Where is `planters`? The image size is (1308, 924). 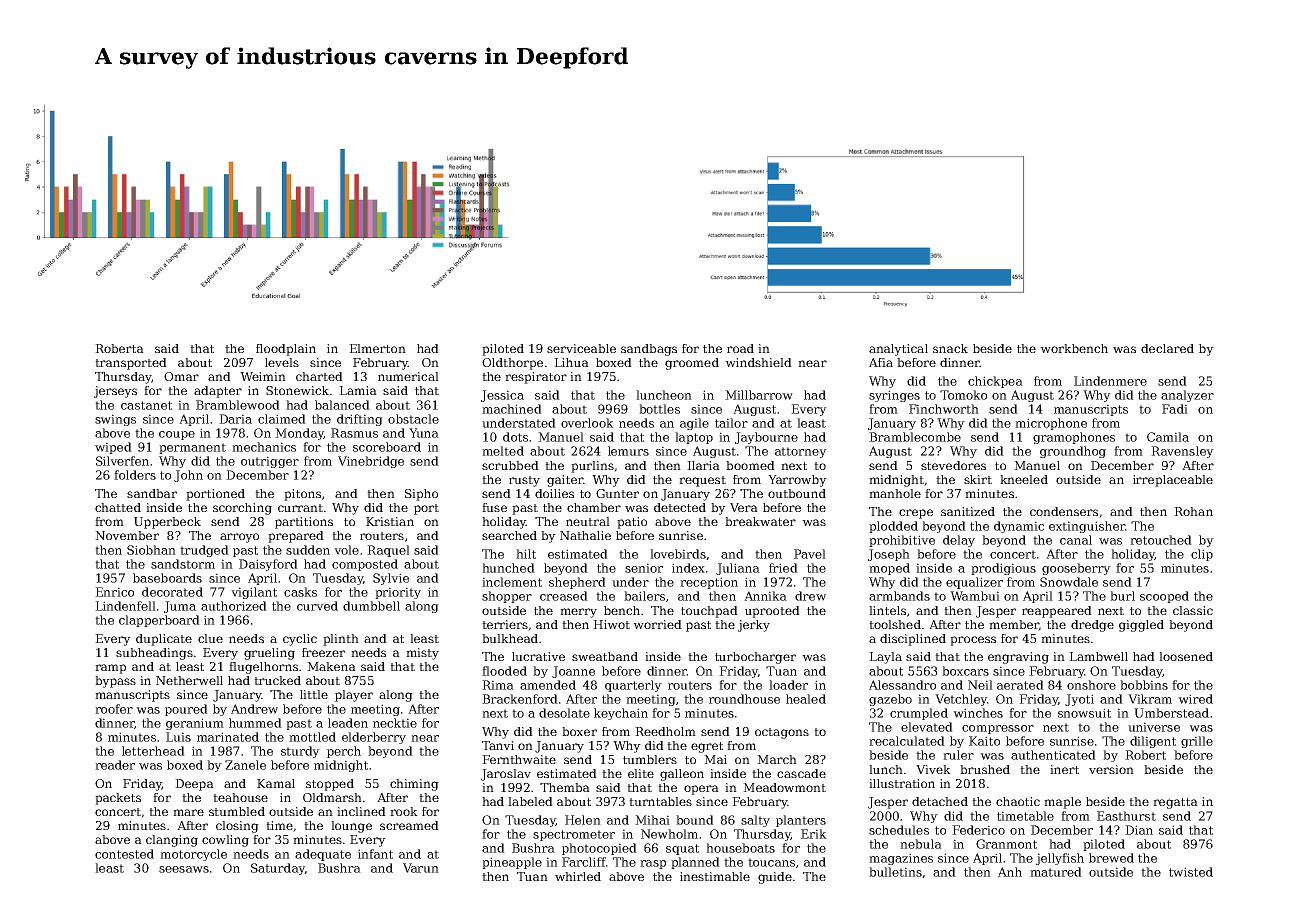
planters is located at coordinates (801, 821).
